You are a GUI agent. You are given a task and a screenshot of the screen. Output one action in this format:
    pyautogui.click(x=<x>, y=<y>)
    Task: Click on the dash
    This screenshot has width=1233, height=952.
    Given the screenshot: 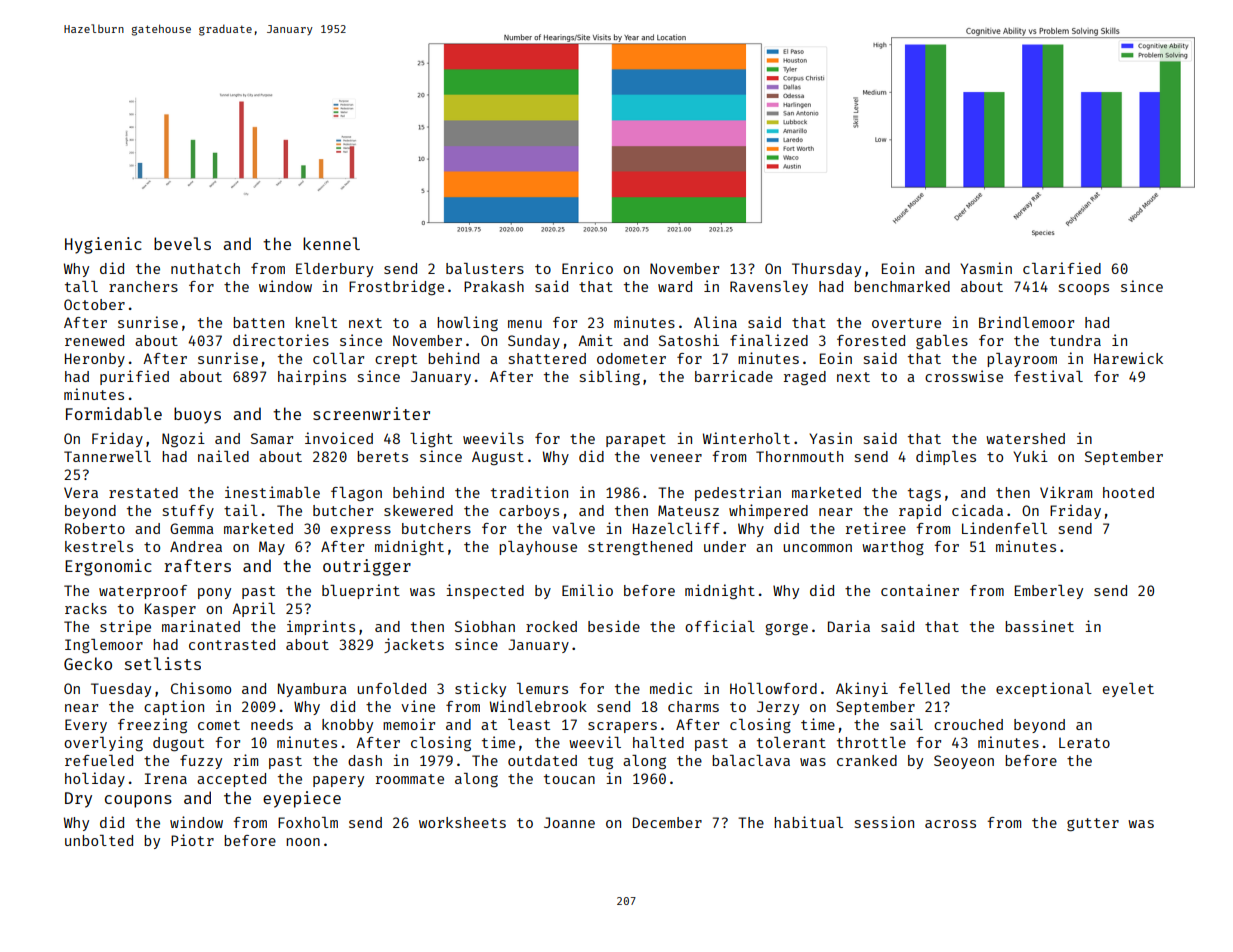 What is the action you would take?
    pyautogui.click(x=365, y=760)
